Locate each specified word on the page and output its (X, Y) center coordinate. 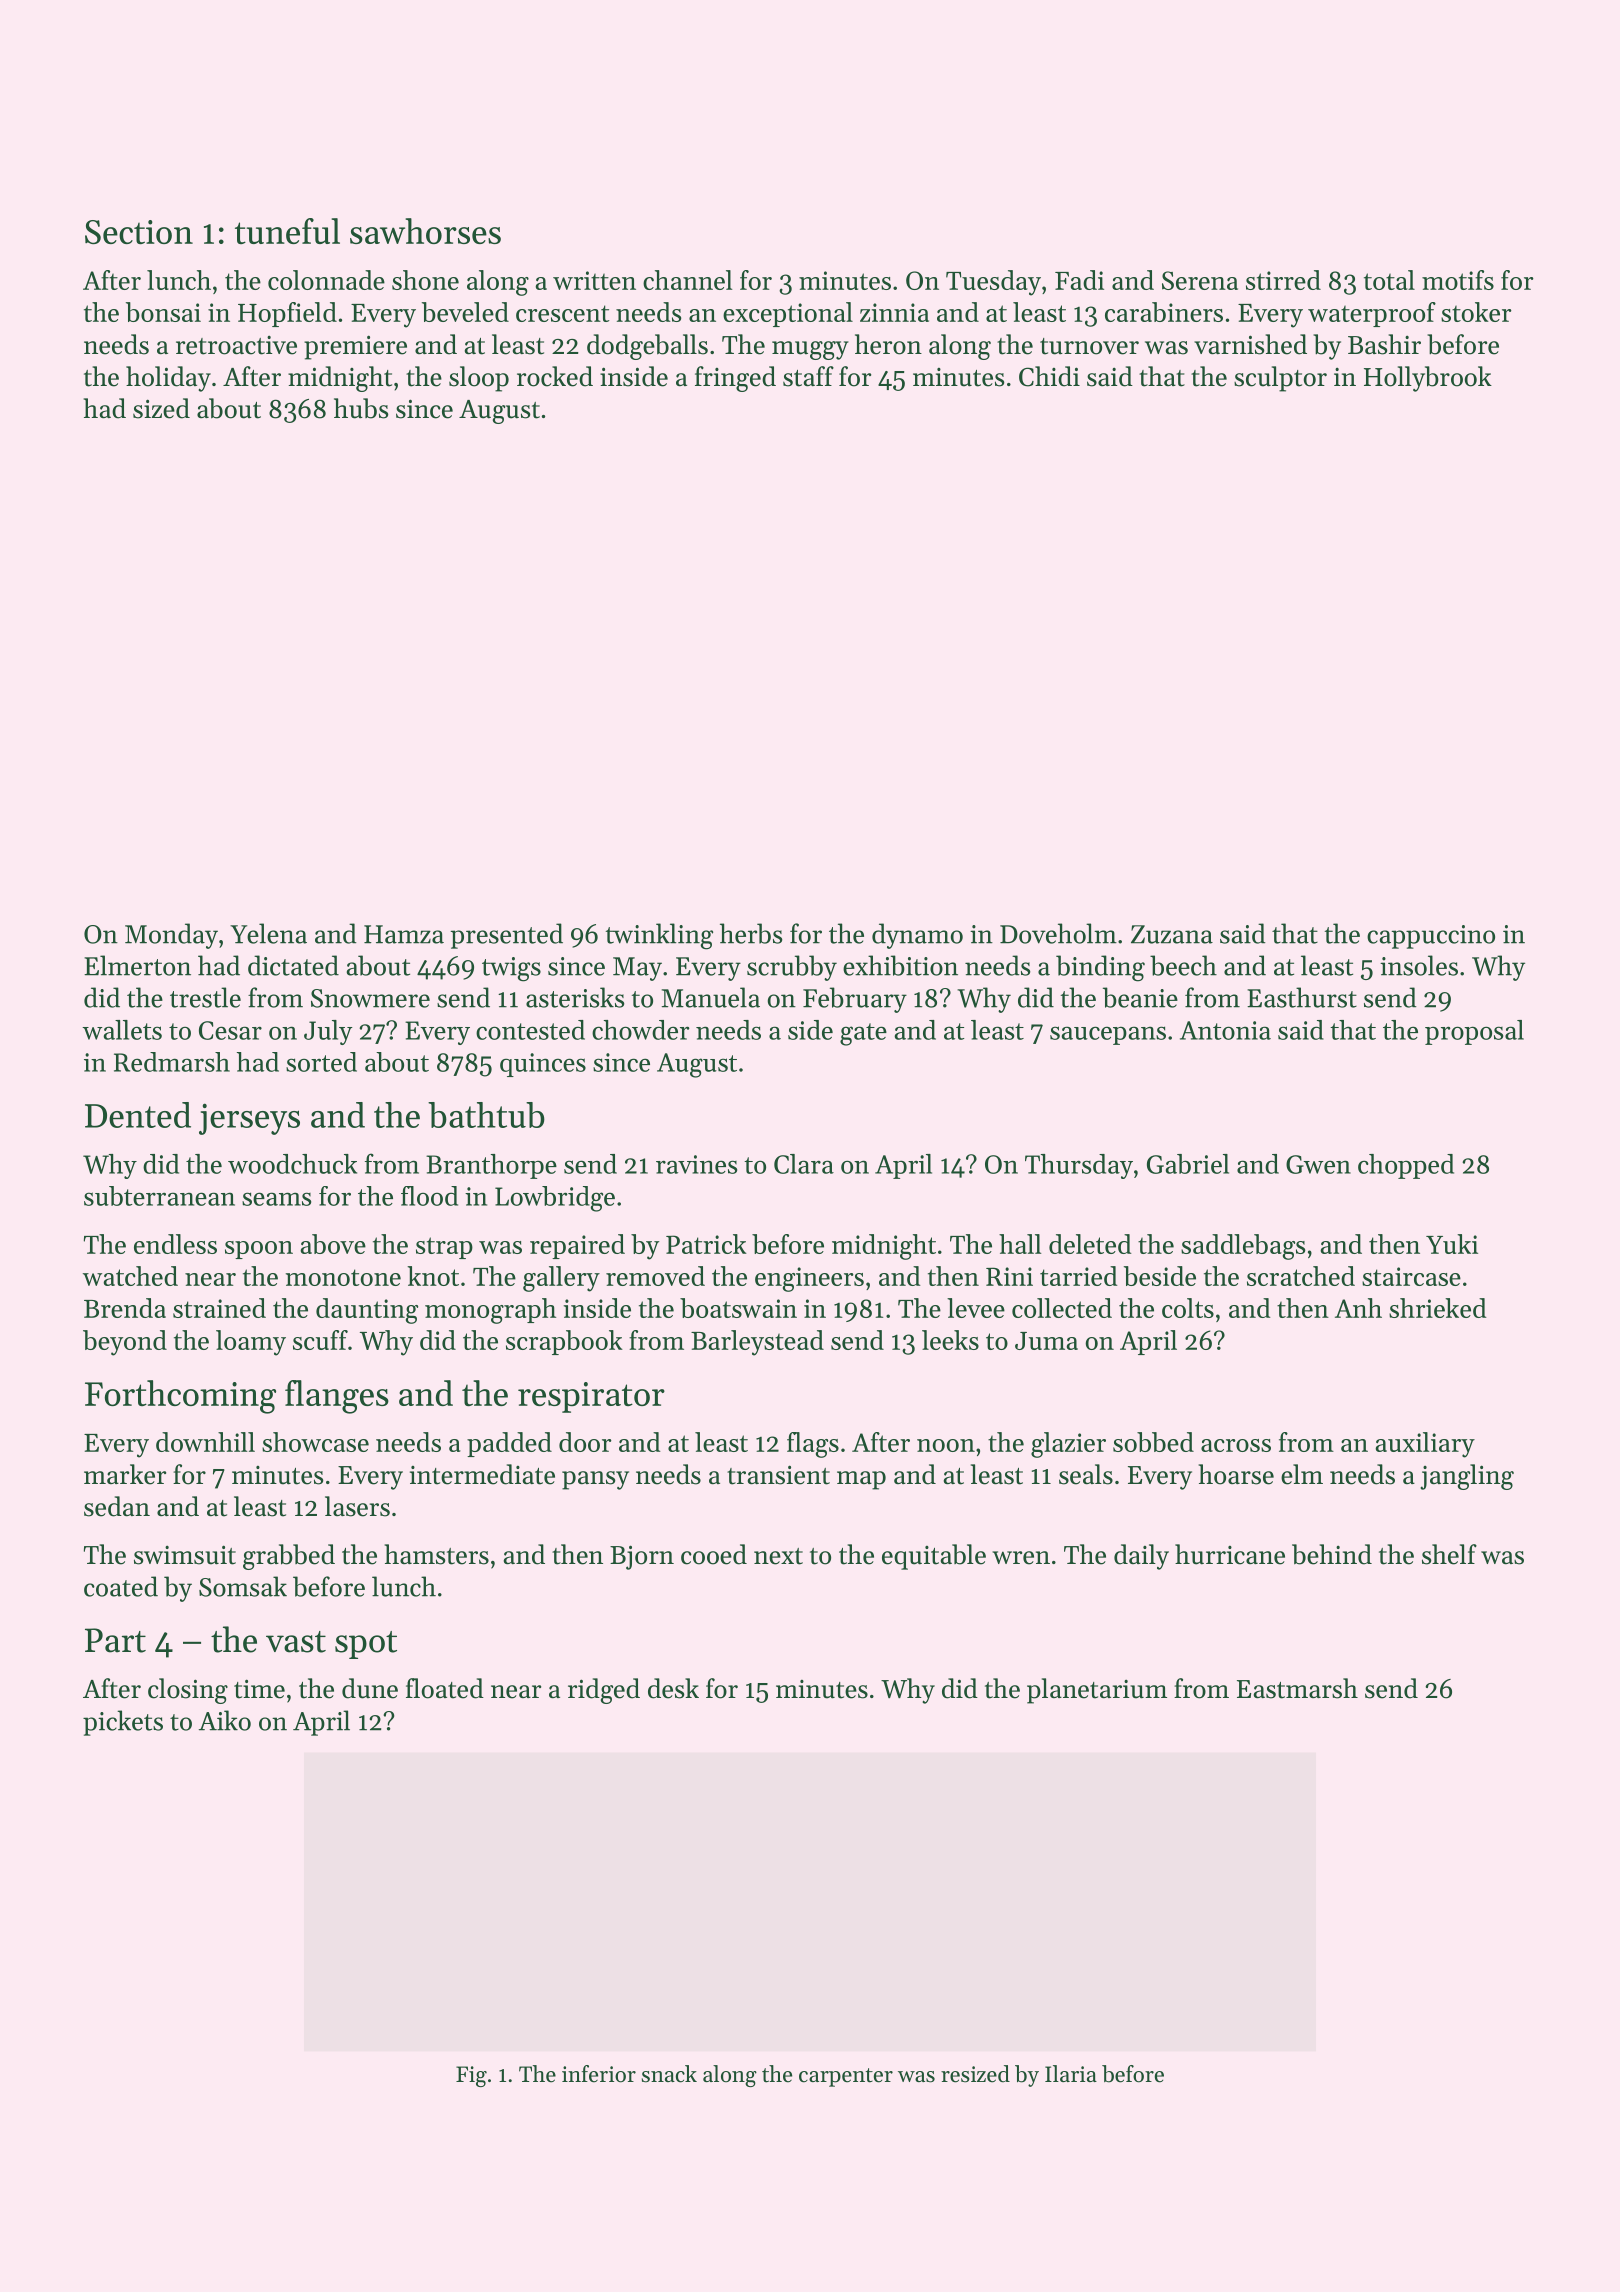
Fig (471, 2076)
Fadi (1079, 280)
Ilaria (1071, 2073)
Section (139, 232)
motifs (1458, 280)
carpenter (846, 2077)
